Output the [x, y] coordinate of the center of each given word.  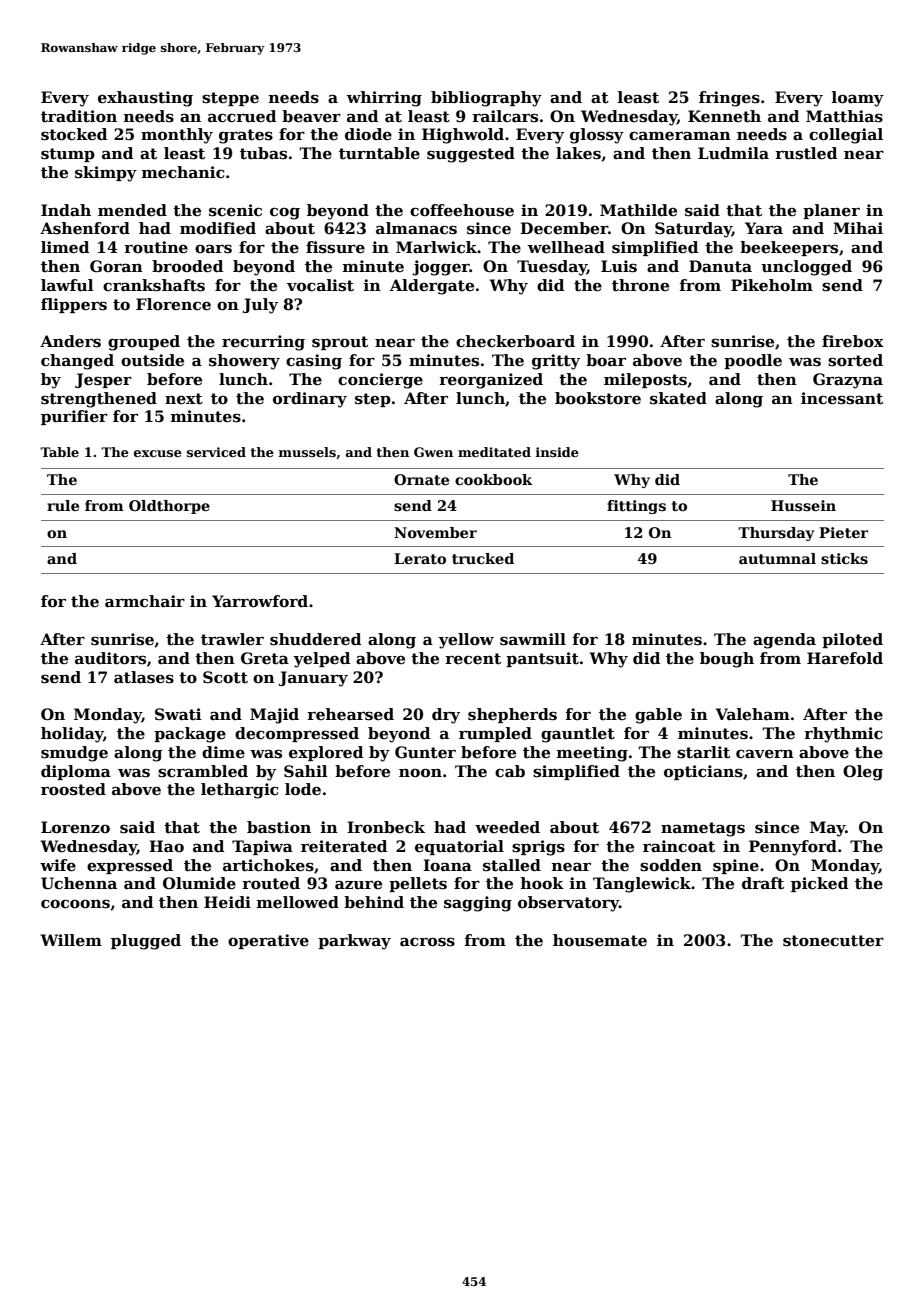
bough [727, 660]
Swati [178, 714]
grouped [144, 343]
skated [678, 398]
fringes [729, 99]
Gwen [433, 452]
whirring [384, 99]
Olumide [199, 883]
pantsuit [542, 659]
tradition [79, 116]
